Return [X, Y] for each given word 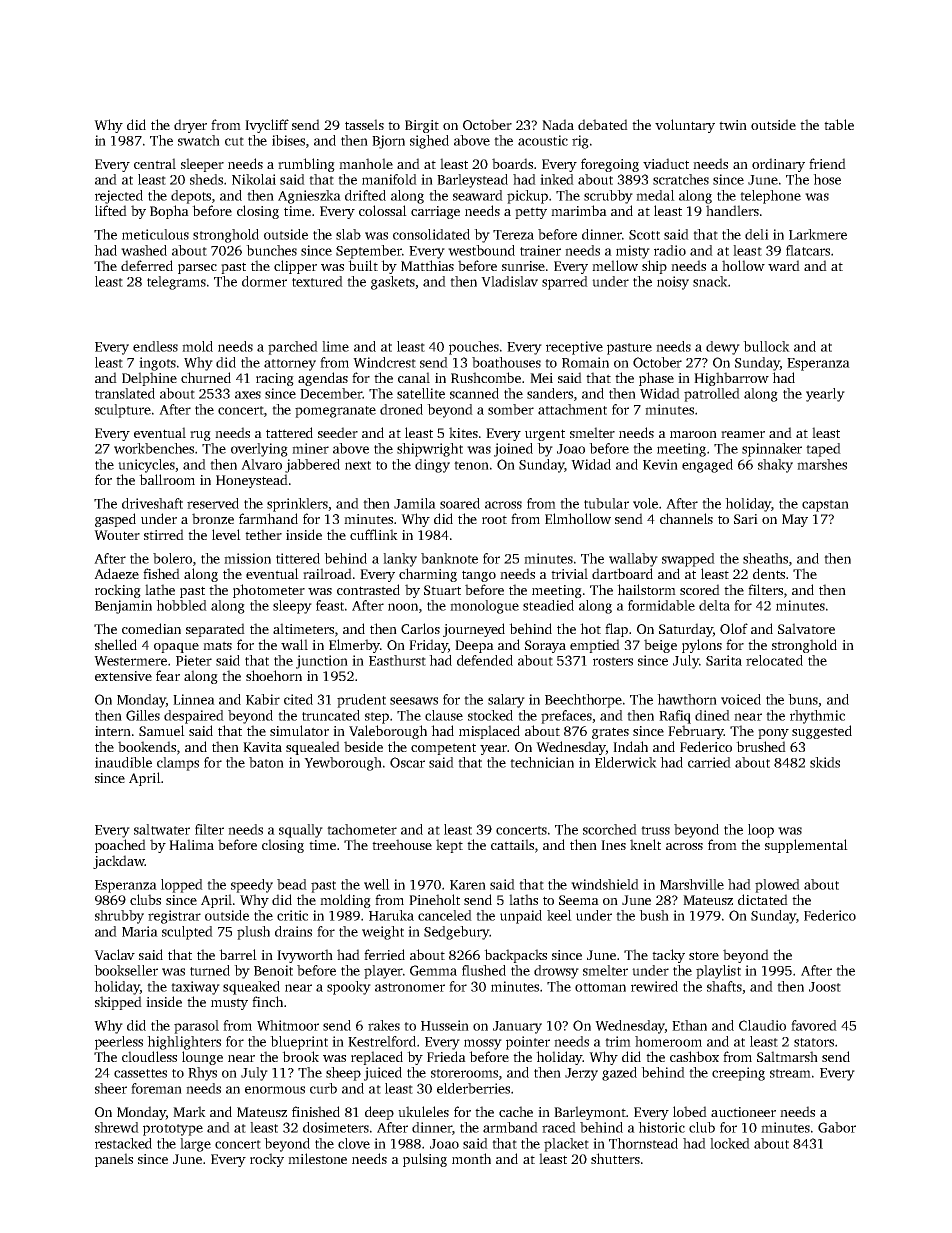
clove [354, 1143]
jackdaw [119, 862]
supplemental [806, 846]
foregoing [610, 165]
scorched [610, 829]
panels [114, 1160]
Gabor [837, 1127]
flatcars [808, 250]
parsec [197, 269]
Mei [541, 378]
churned [206, 377]
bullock [766, 346]
